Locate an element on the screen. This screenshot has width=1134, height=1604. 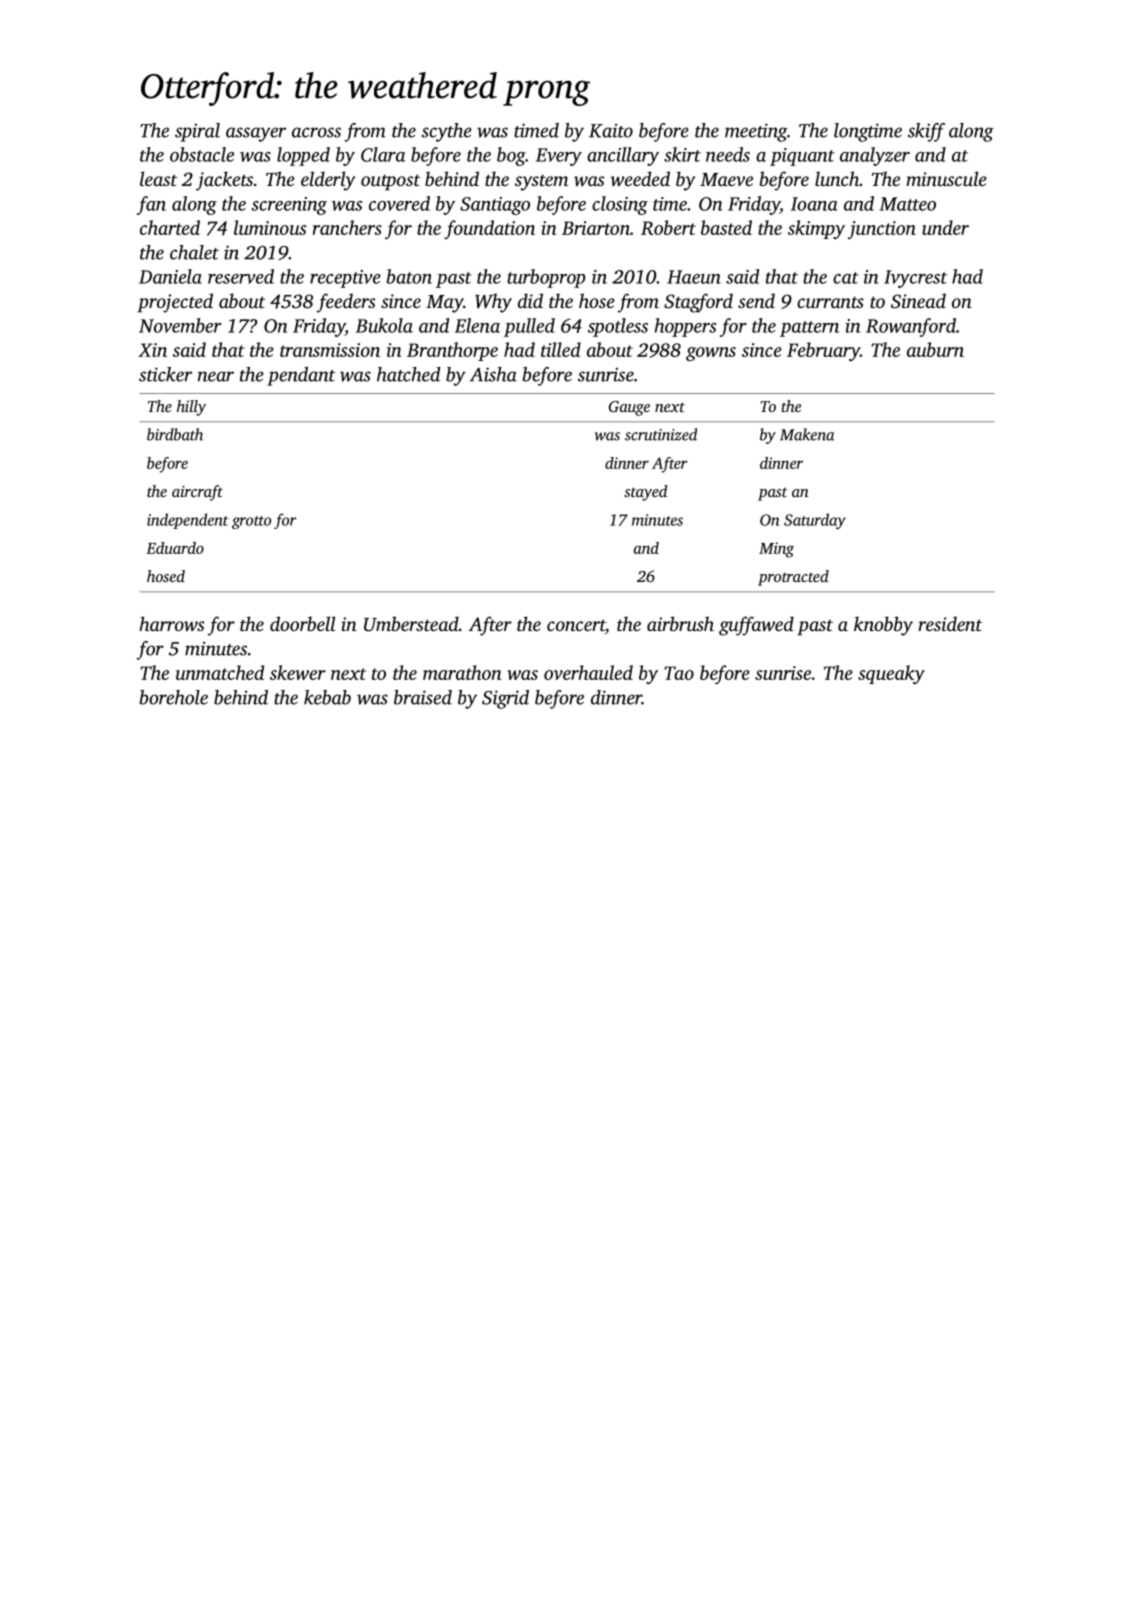
system is located at coordinates (541, 183).
